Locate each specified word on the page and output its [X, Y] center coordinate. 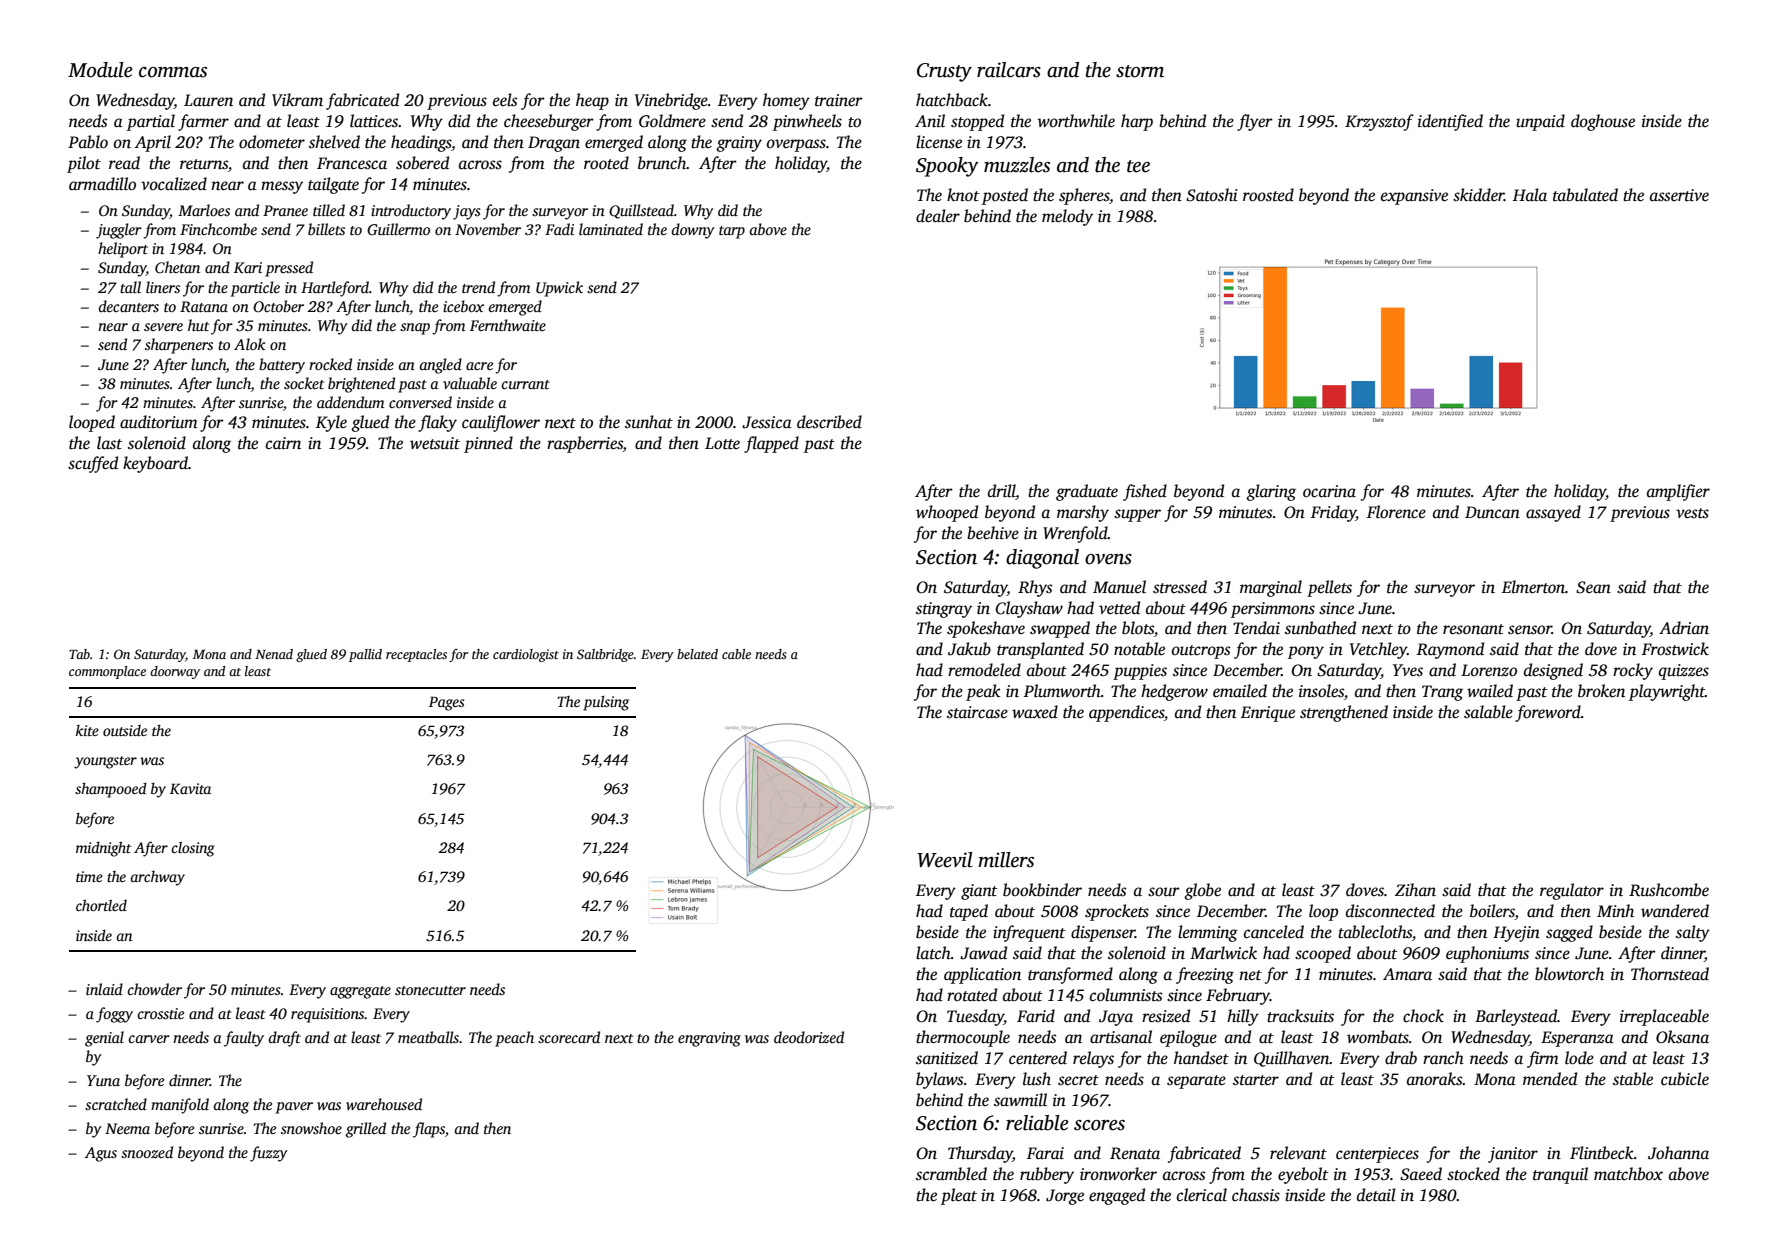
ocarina [1329, 491]
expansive [1414, 197]
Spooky [947, 167]
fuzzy [268, 1154]
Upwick [559, 289]
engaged [1117, 1196]
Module [100, 70]
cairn [283, 443]
